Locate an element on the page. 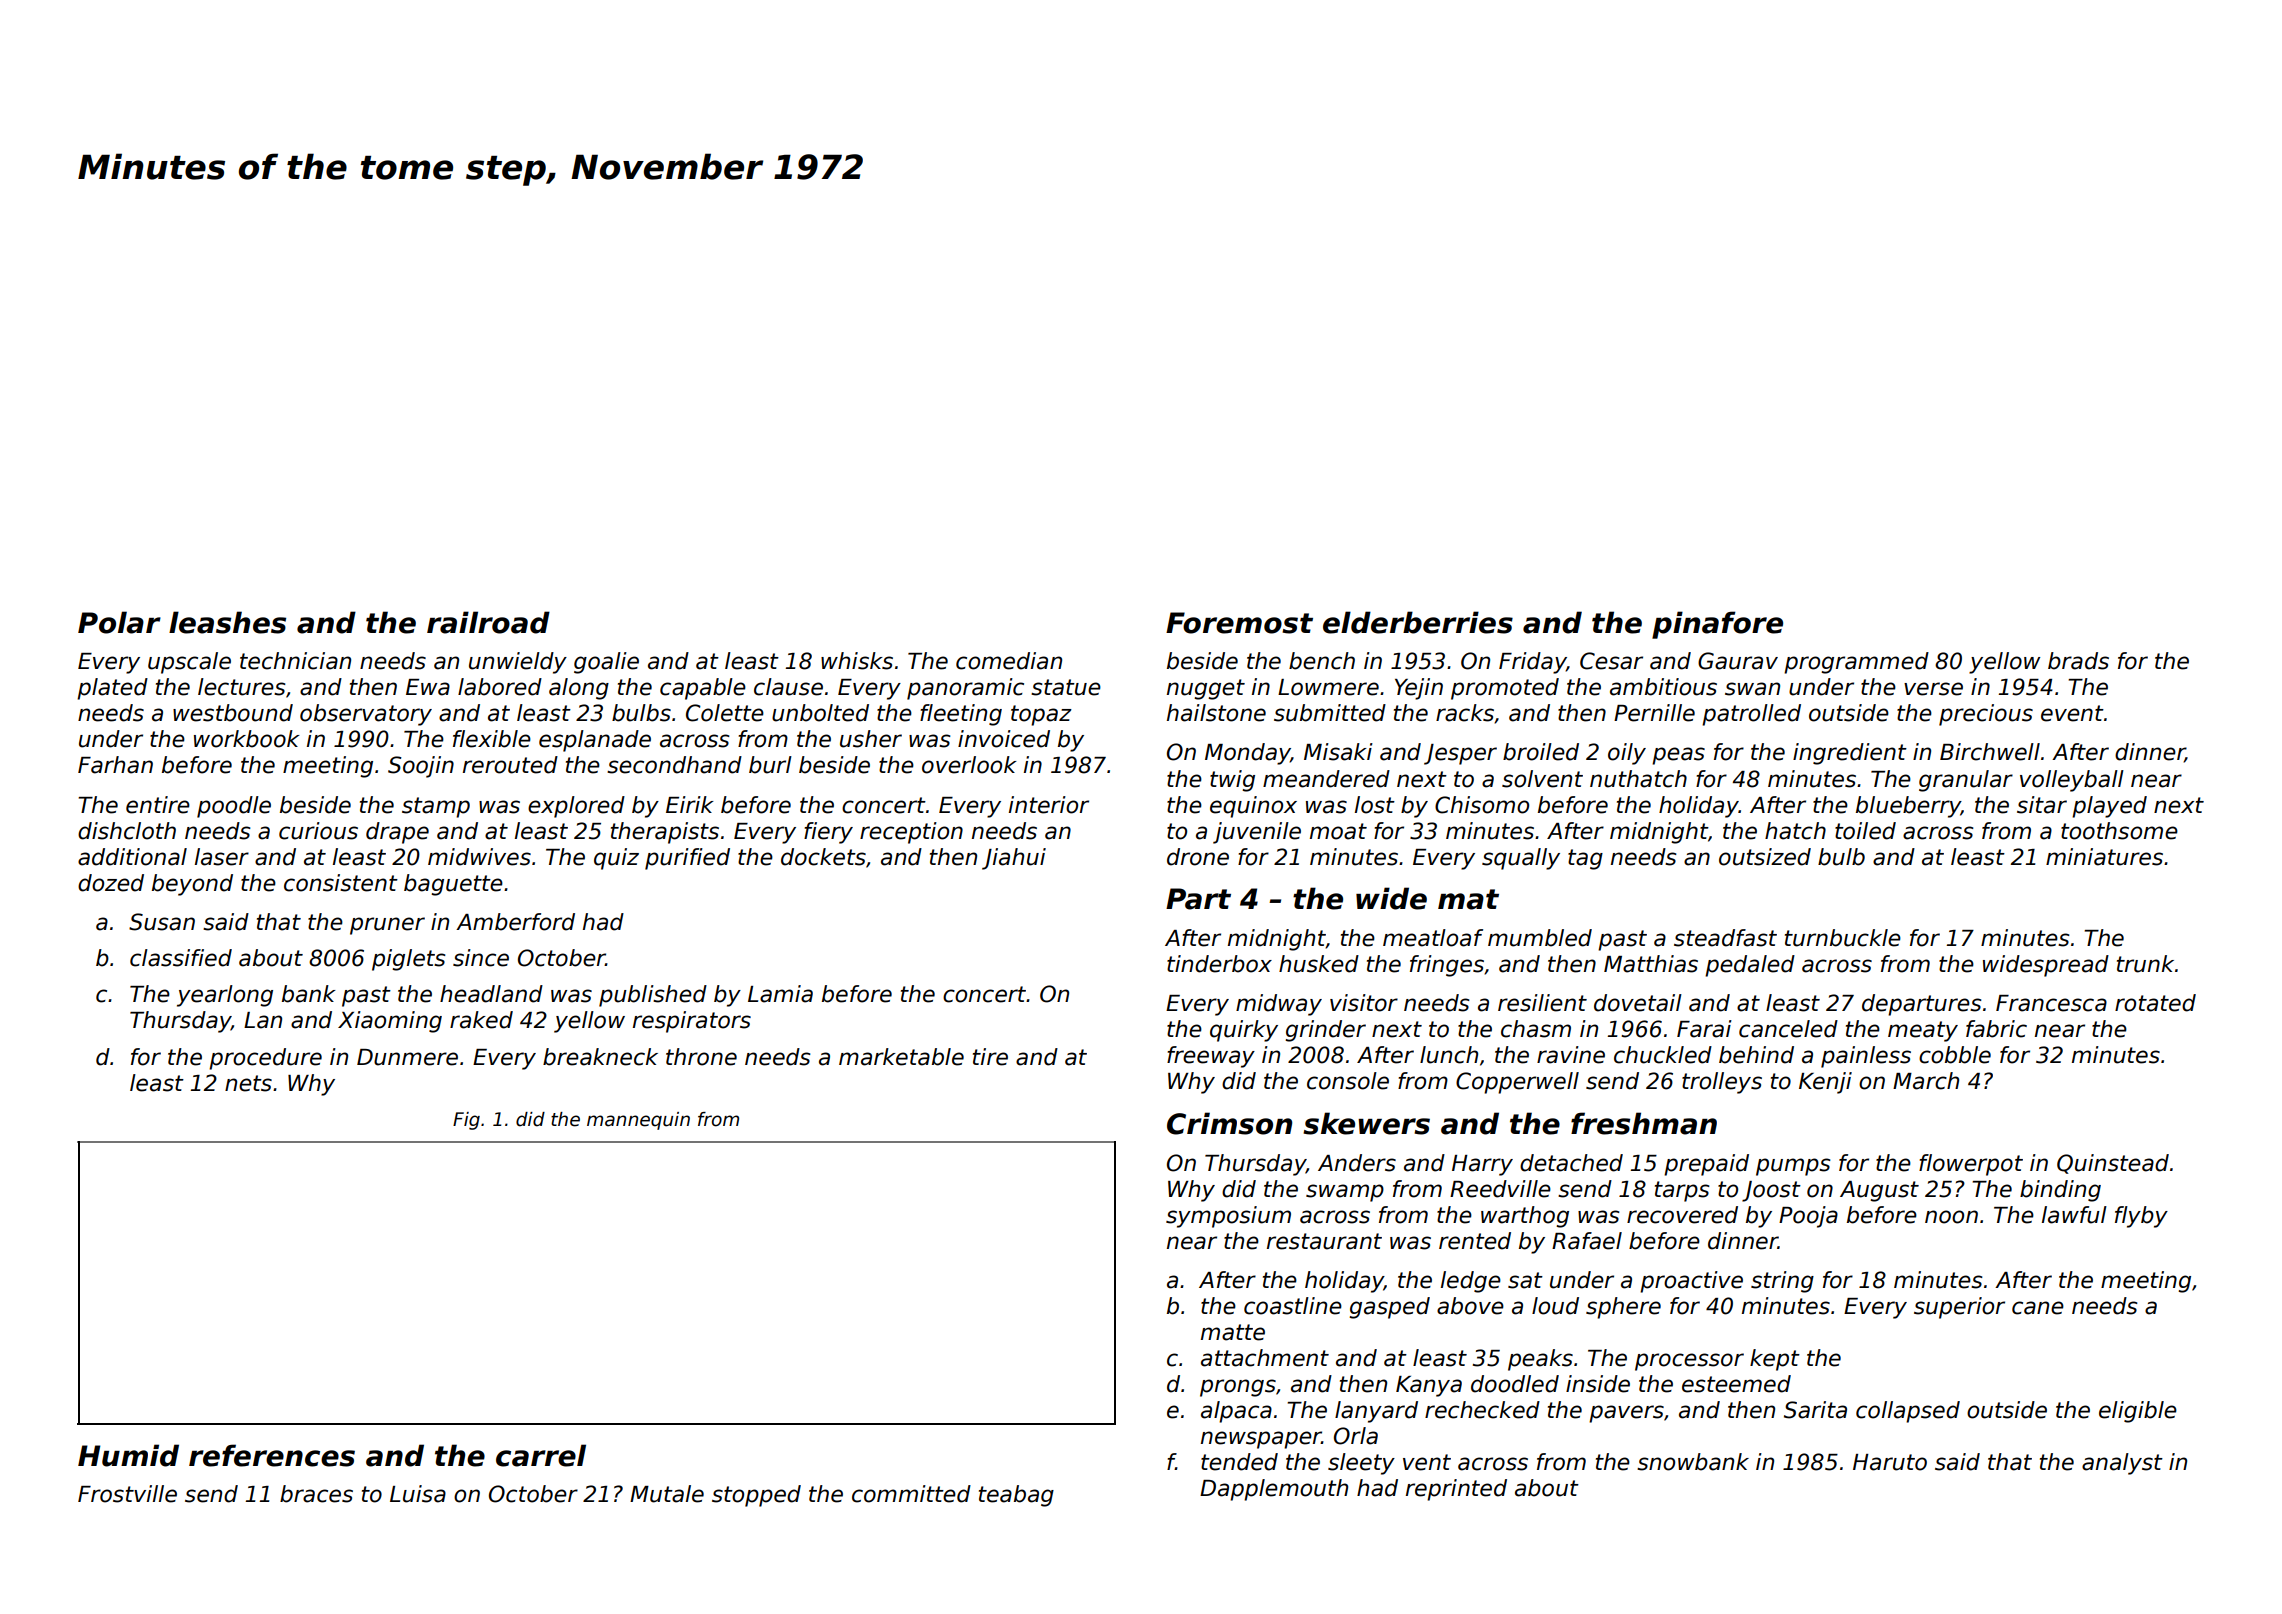 This image has width=2282, height=1614. whisks is located at coordinates (857, 661).
